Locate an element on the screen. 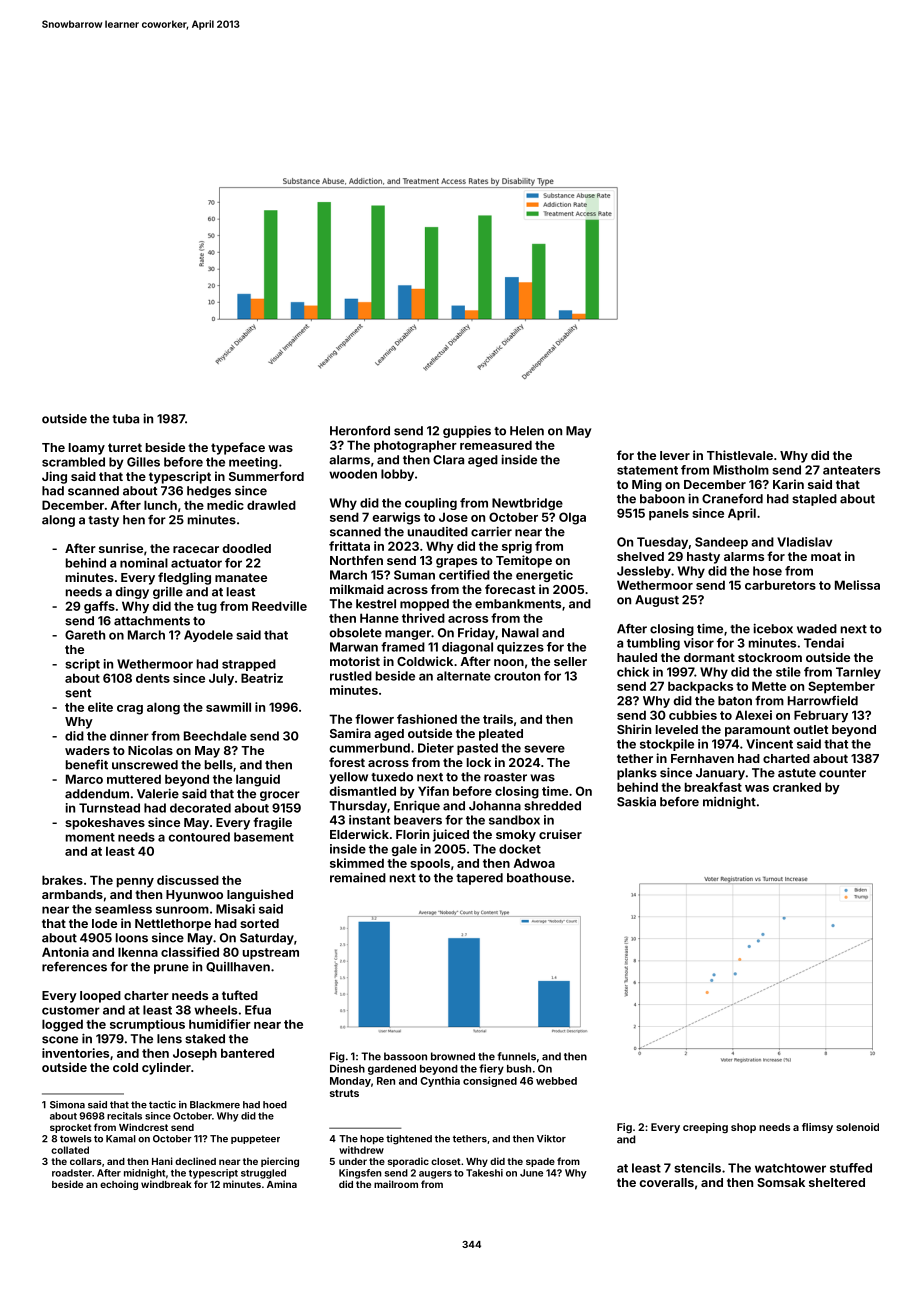 The image size is (924, 1308). seller is located at coordinates (570, 661).
